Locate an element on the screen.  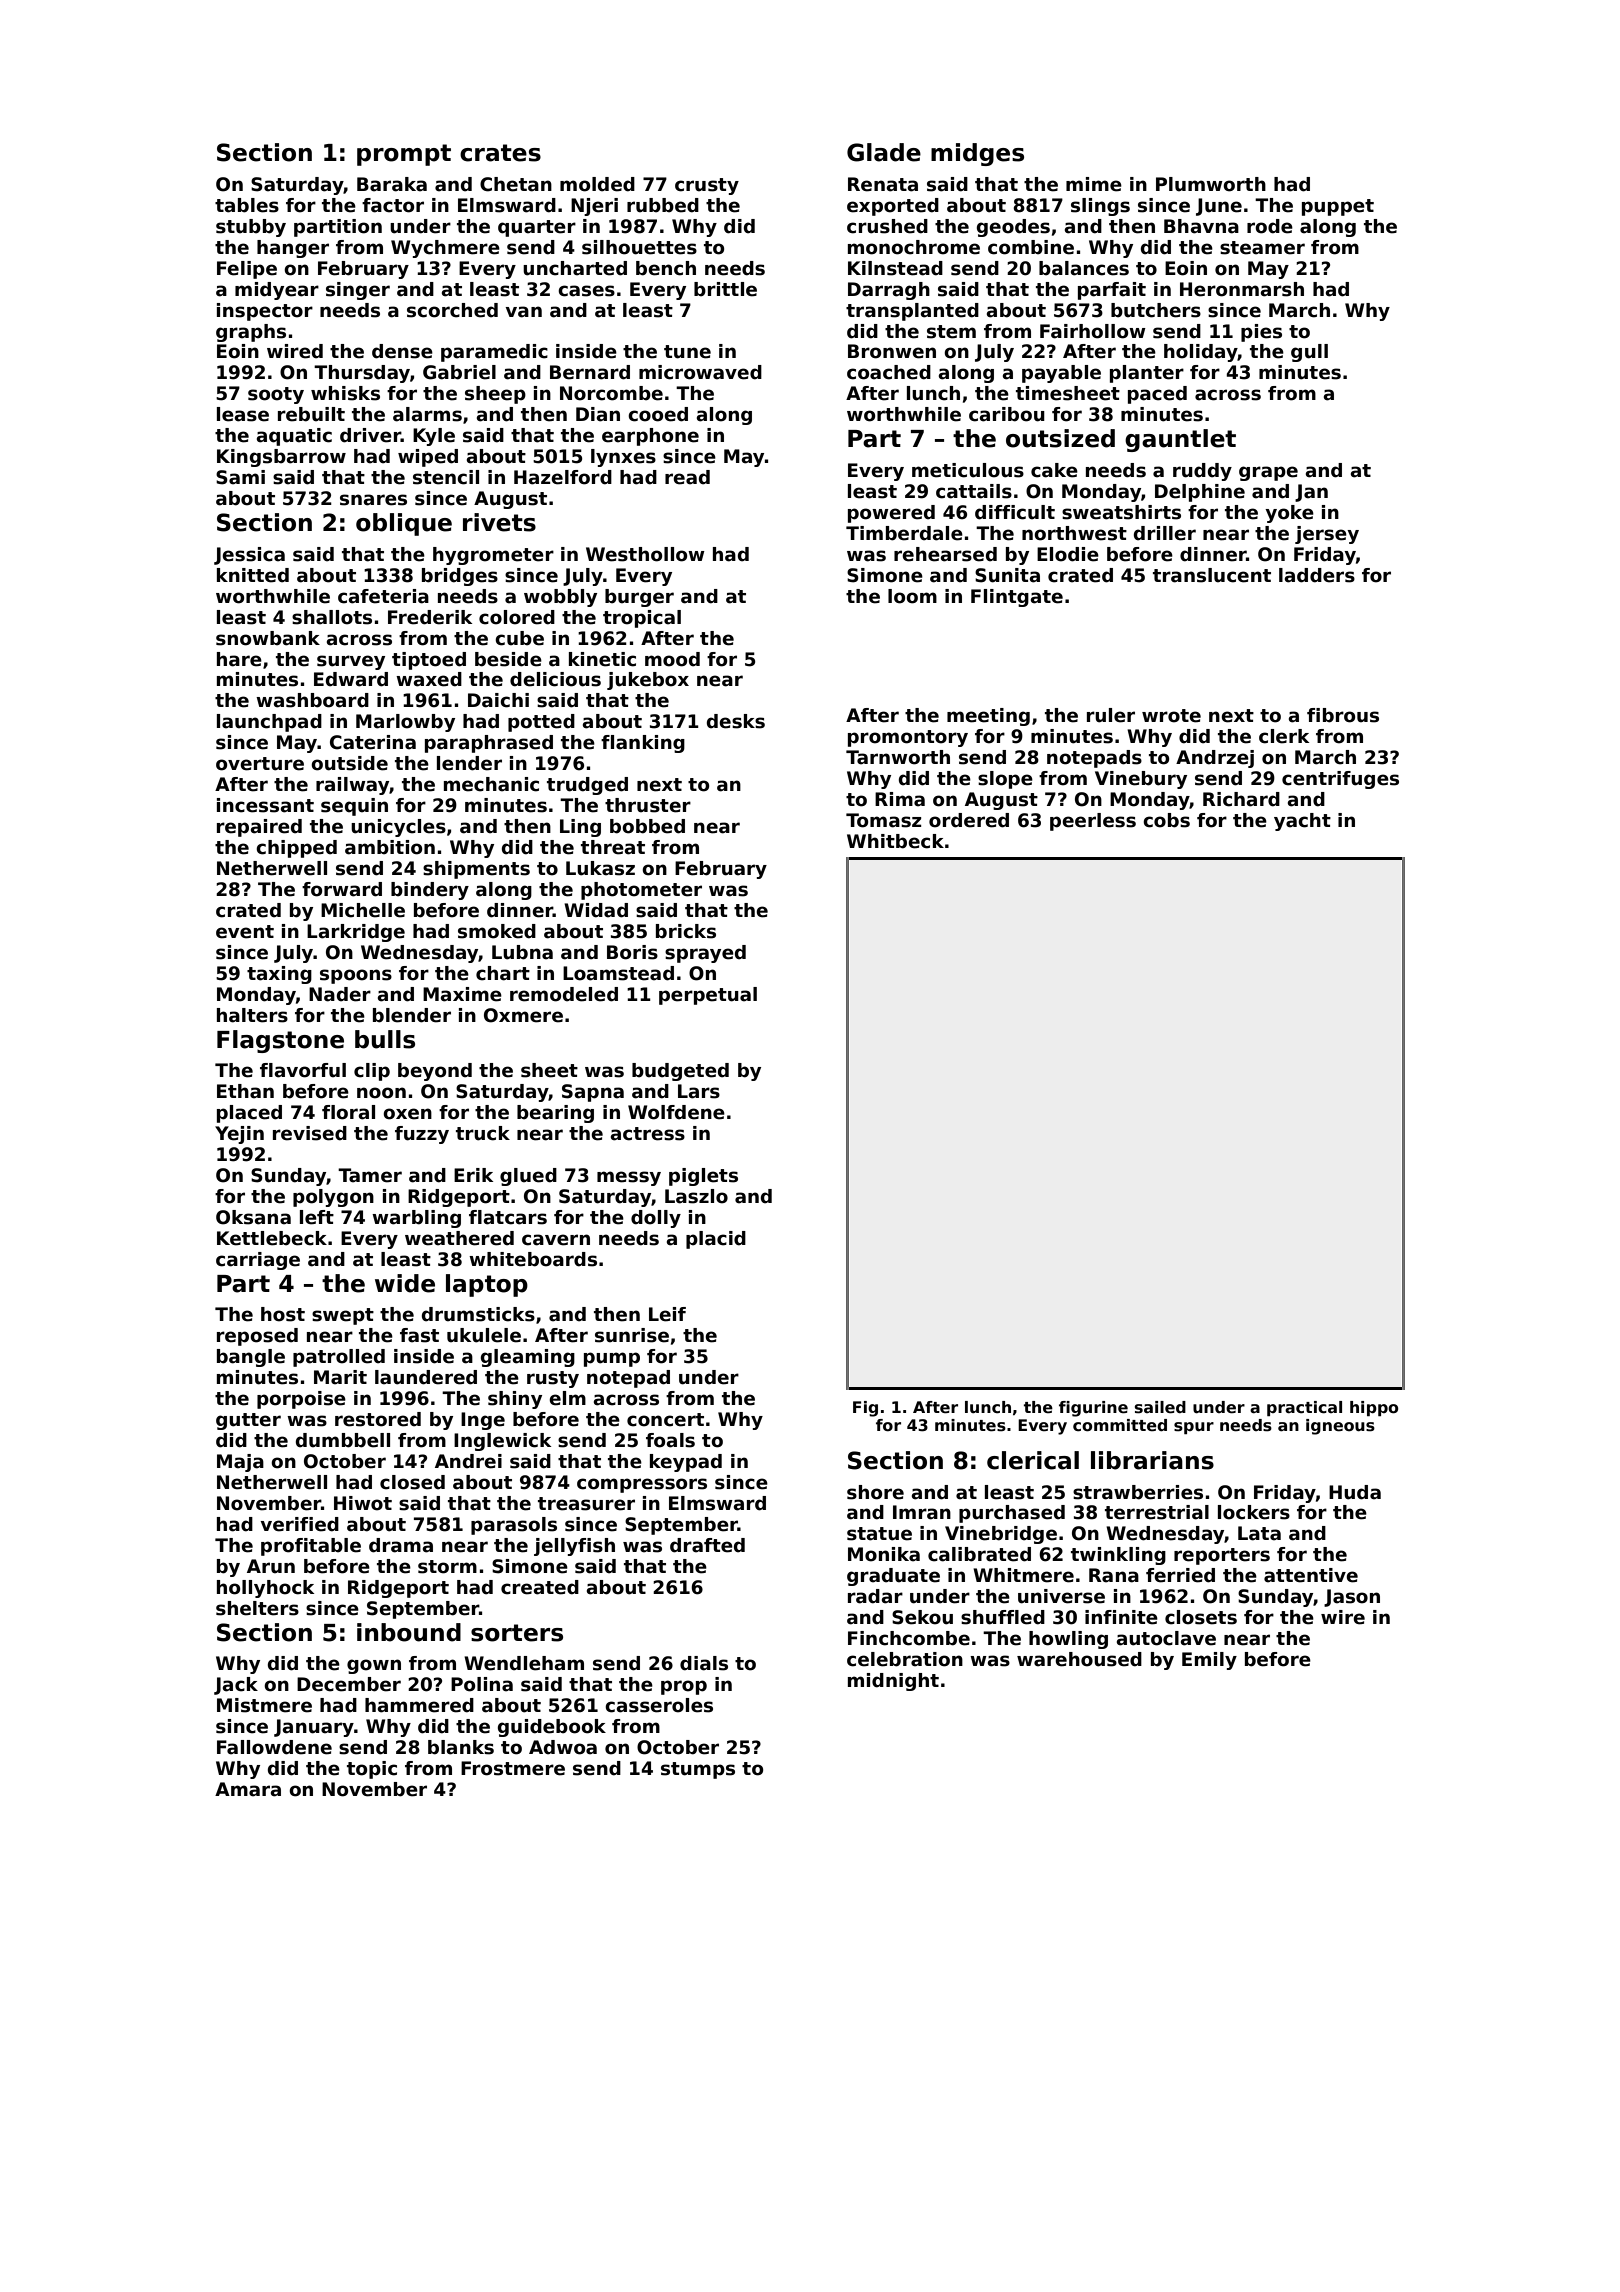
stumps is located at coordinates (698, 1770).
